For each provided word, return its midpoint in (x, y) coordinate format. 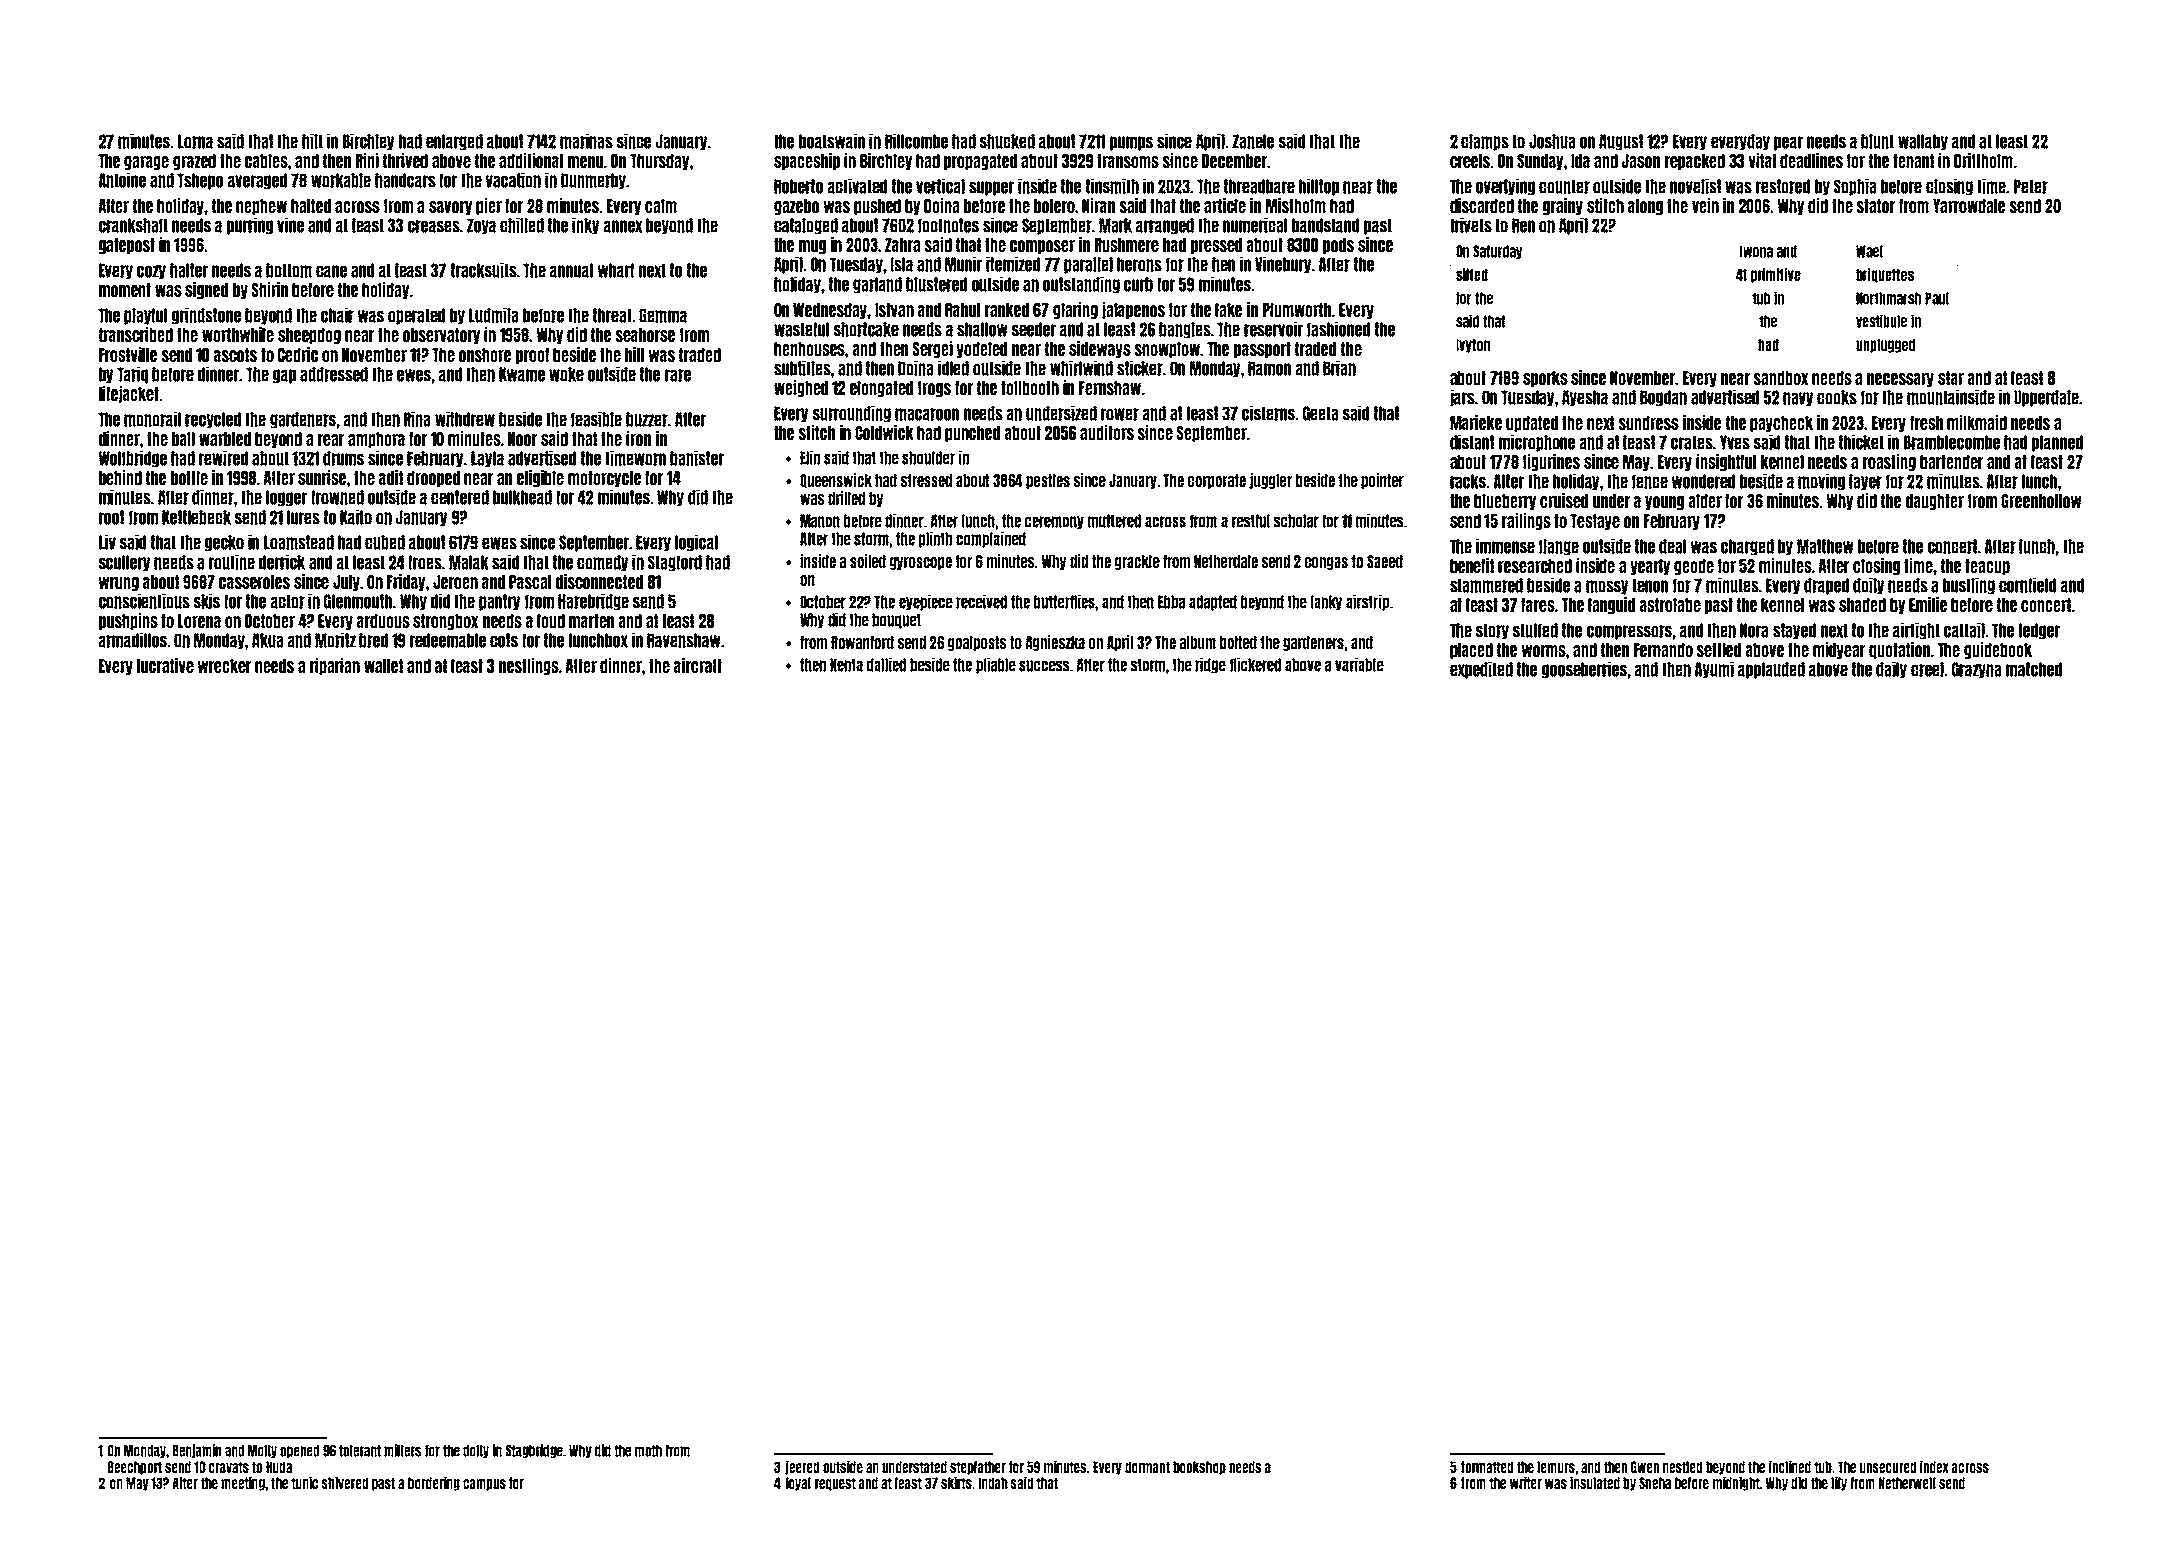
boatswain (832, 141)
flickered (1255, 664)
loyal (798, 1484)
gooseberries (1585, 670)
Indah (993, 1483)
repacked (1695, 162)
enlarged (454, 142)
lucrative (165, 665)
